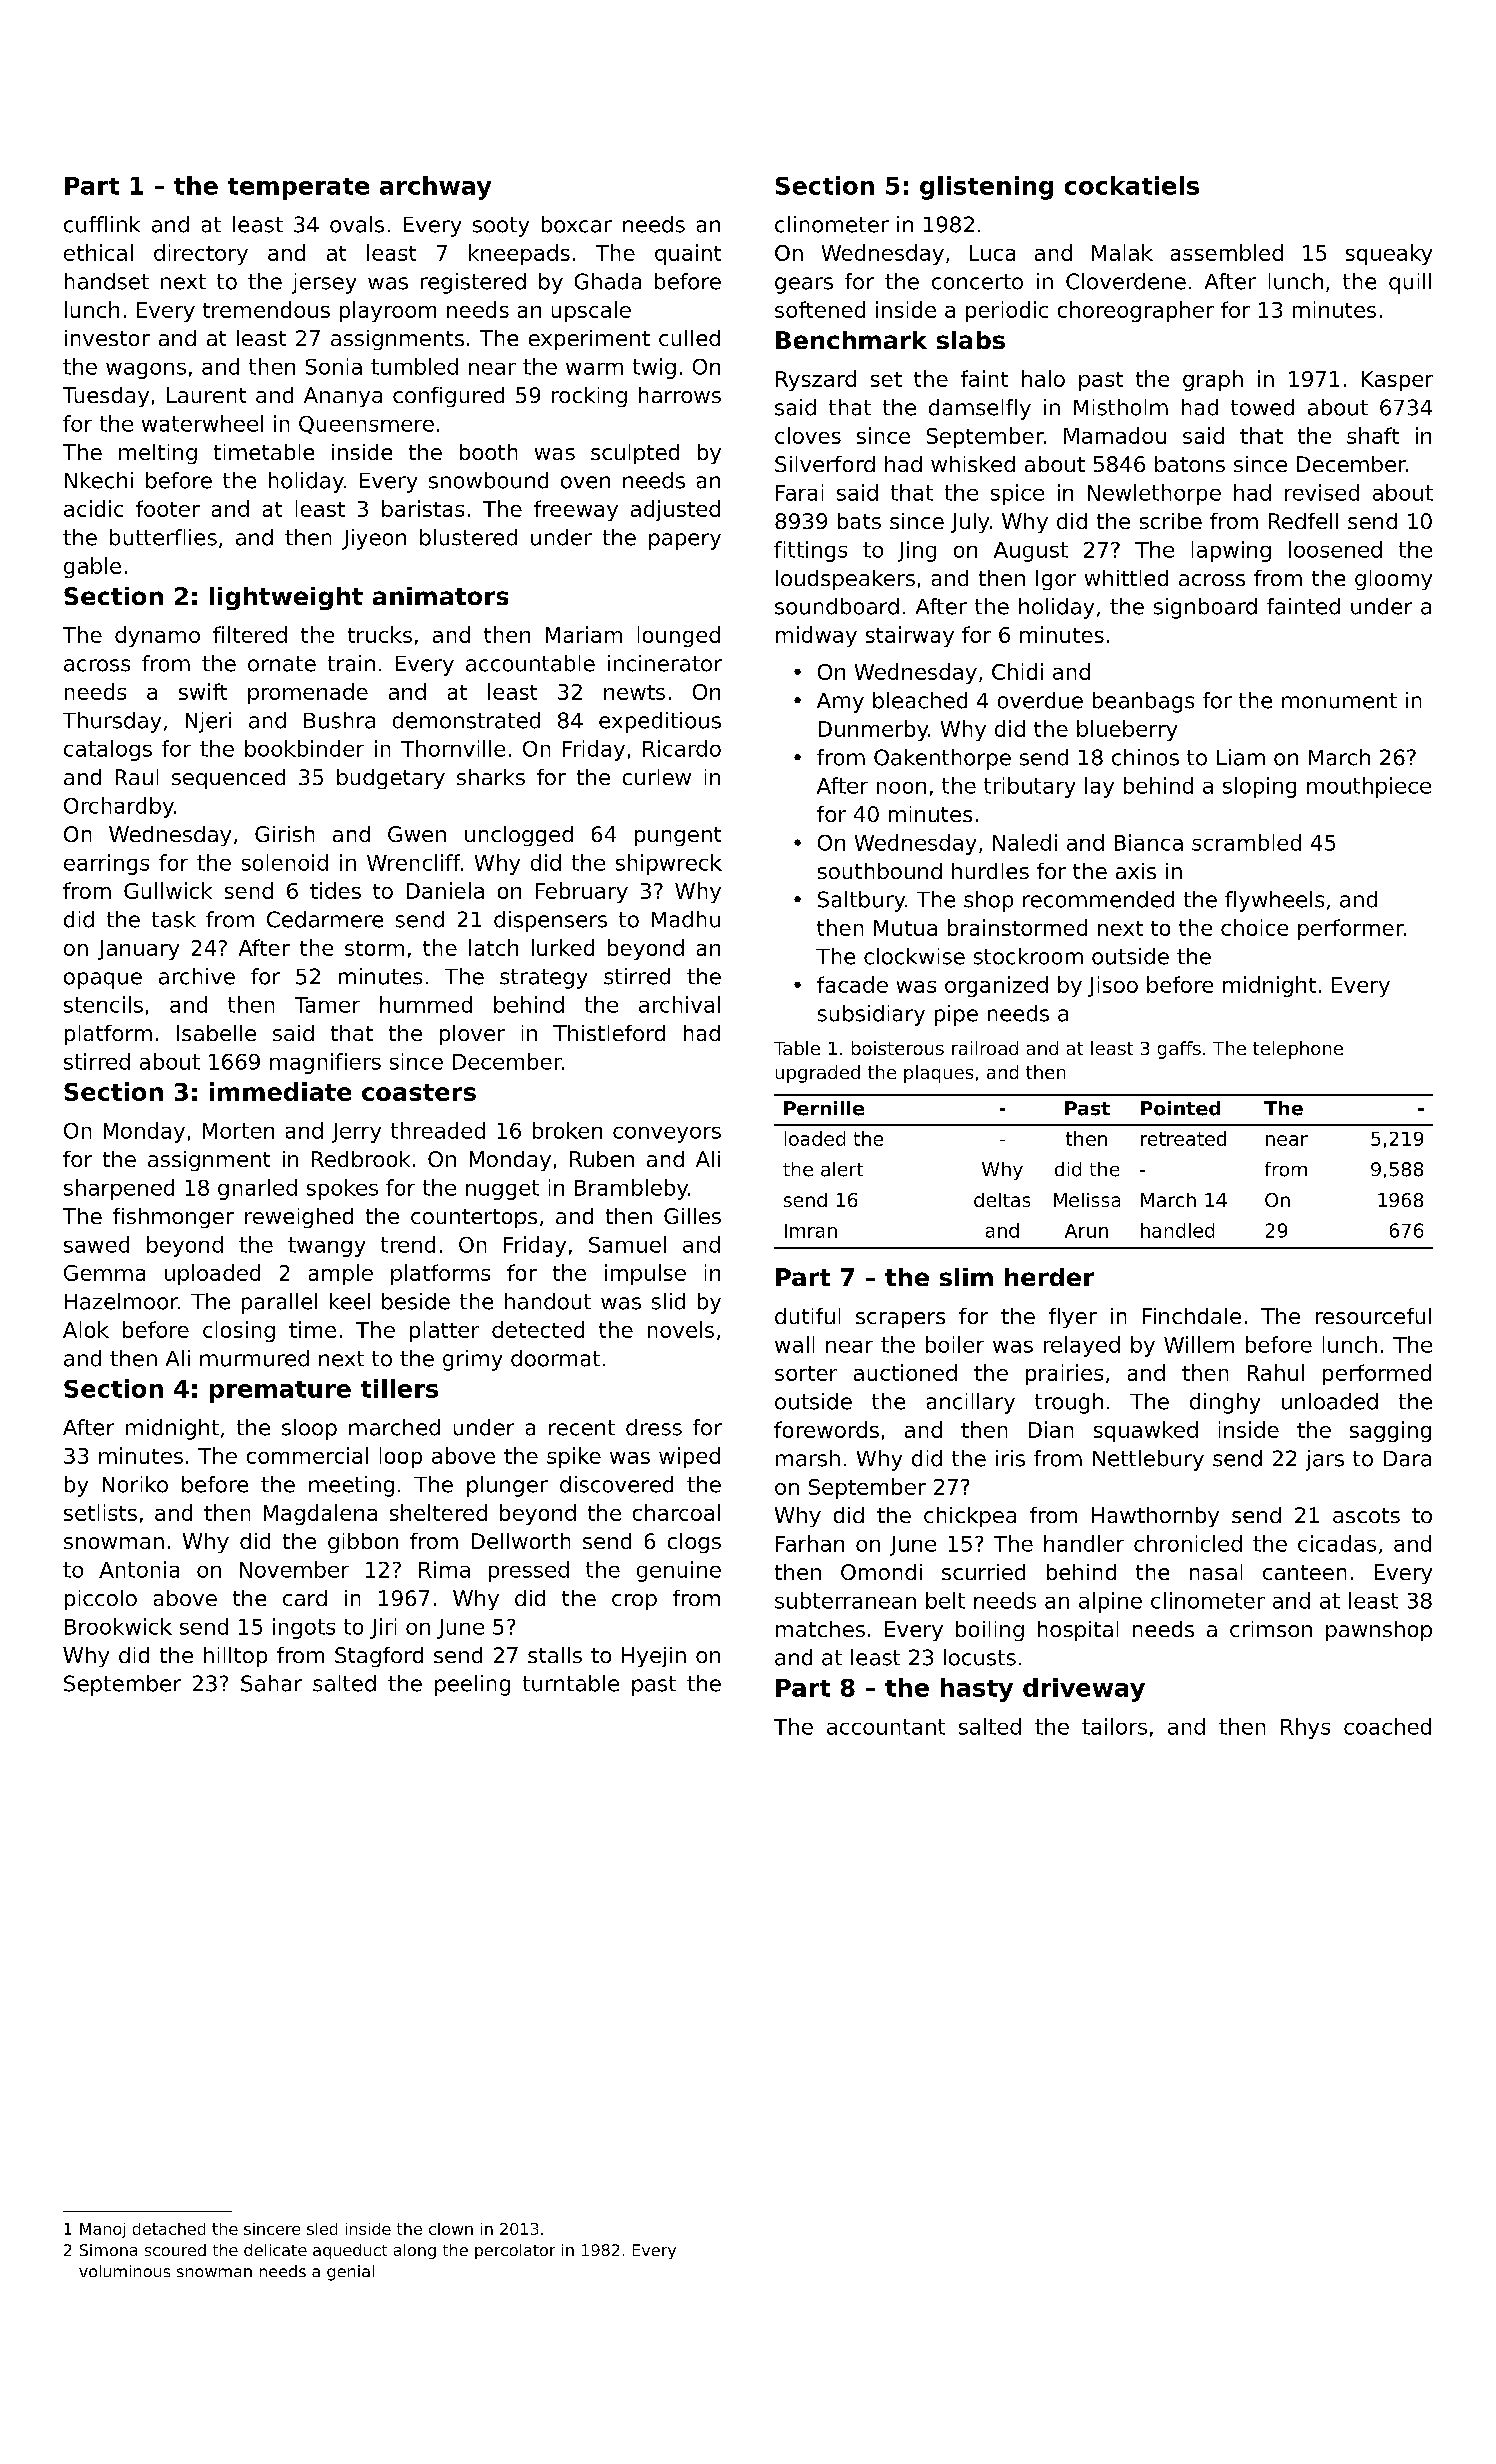 The image size is (1496, 2464). I want to click on gears, so click(804, 285).
